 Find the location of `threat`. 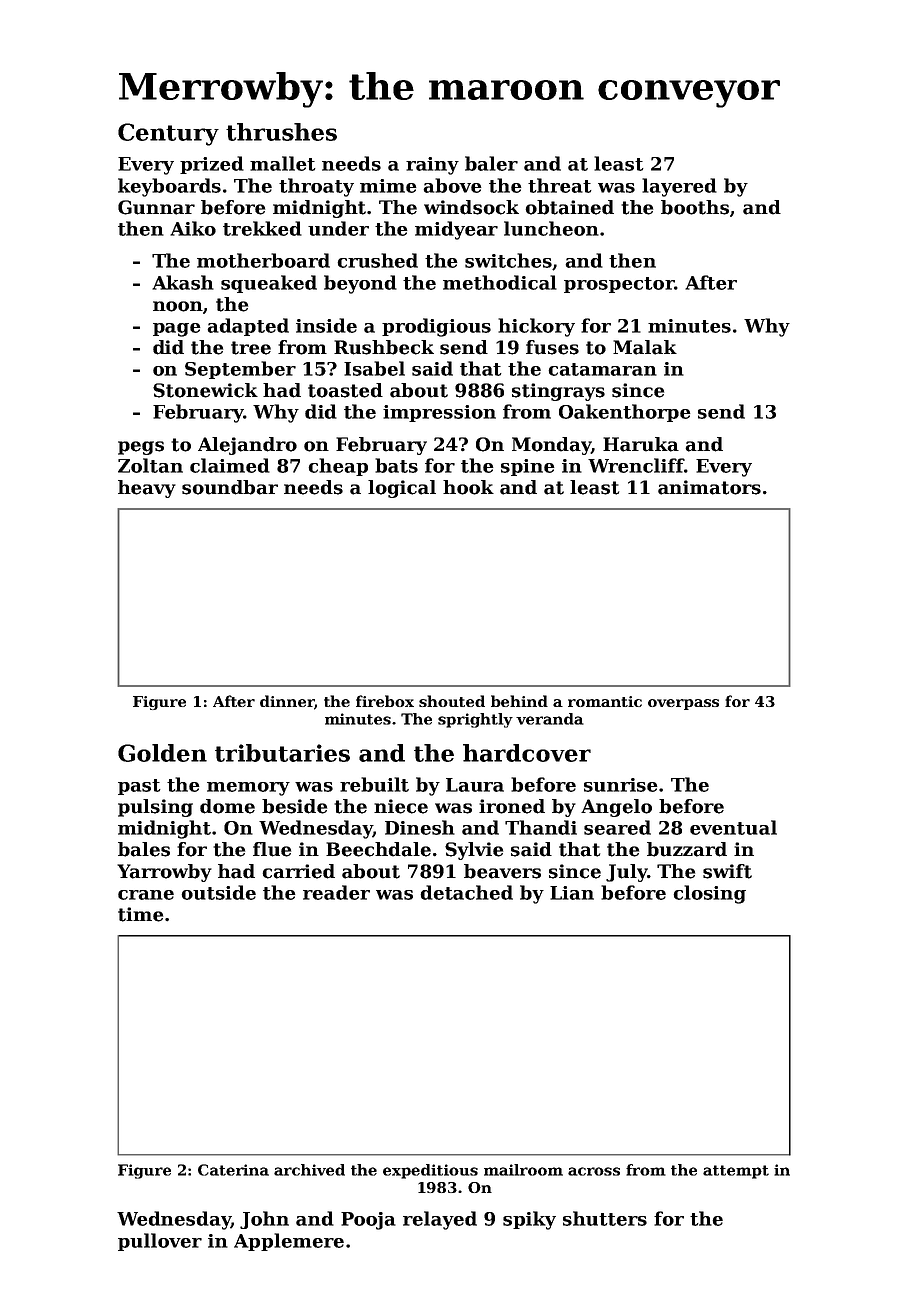

threat is located at coordinates (560, 185).
